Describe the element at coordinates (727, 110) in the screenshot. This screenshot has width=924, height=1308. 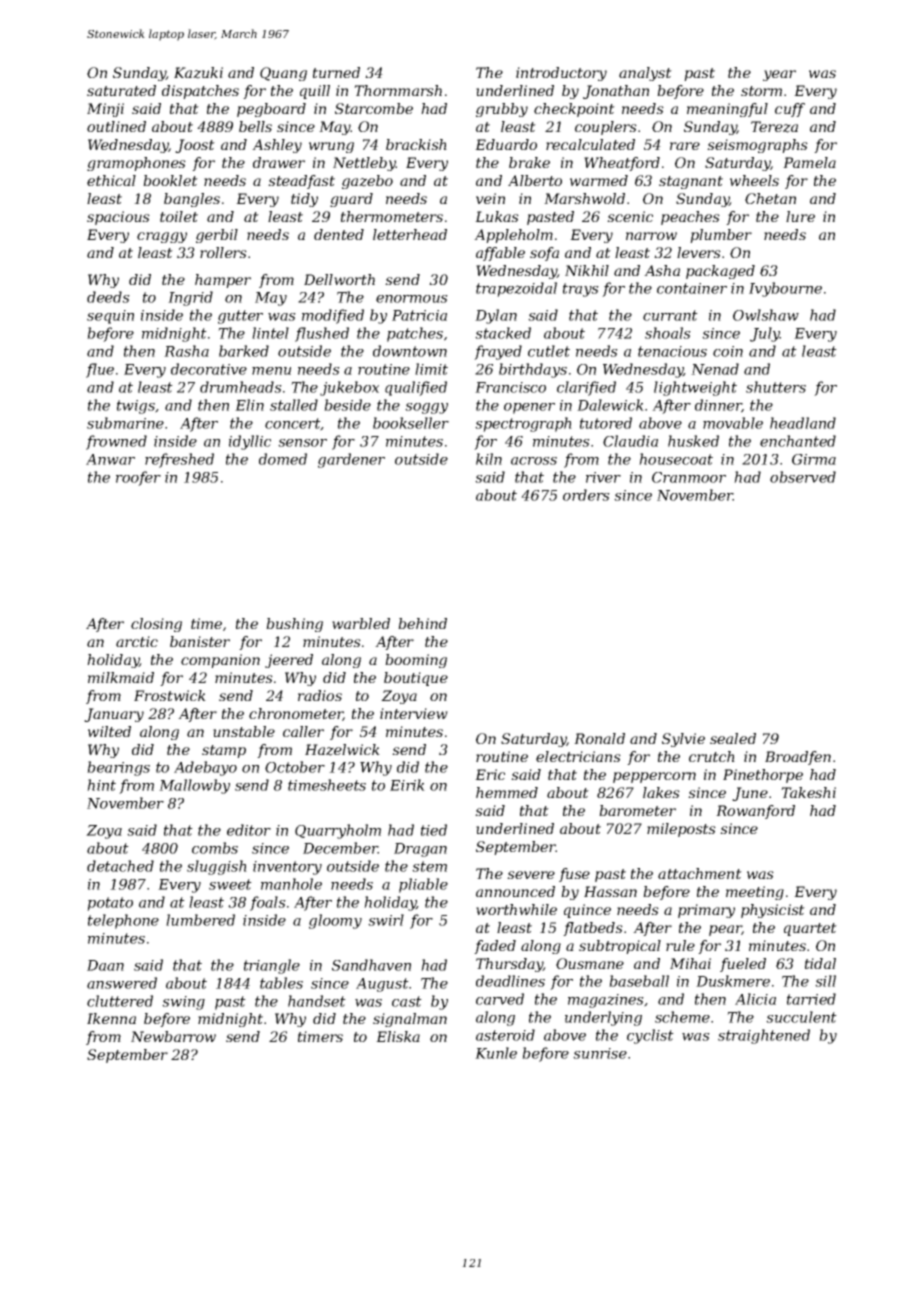
I see `meaningful` at that location.
